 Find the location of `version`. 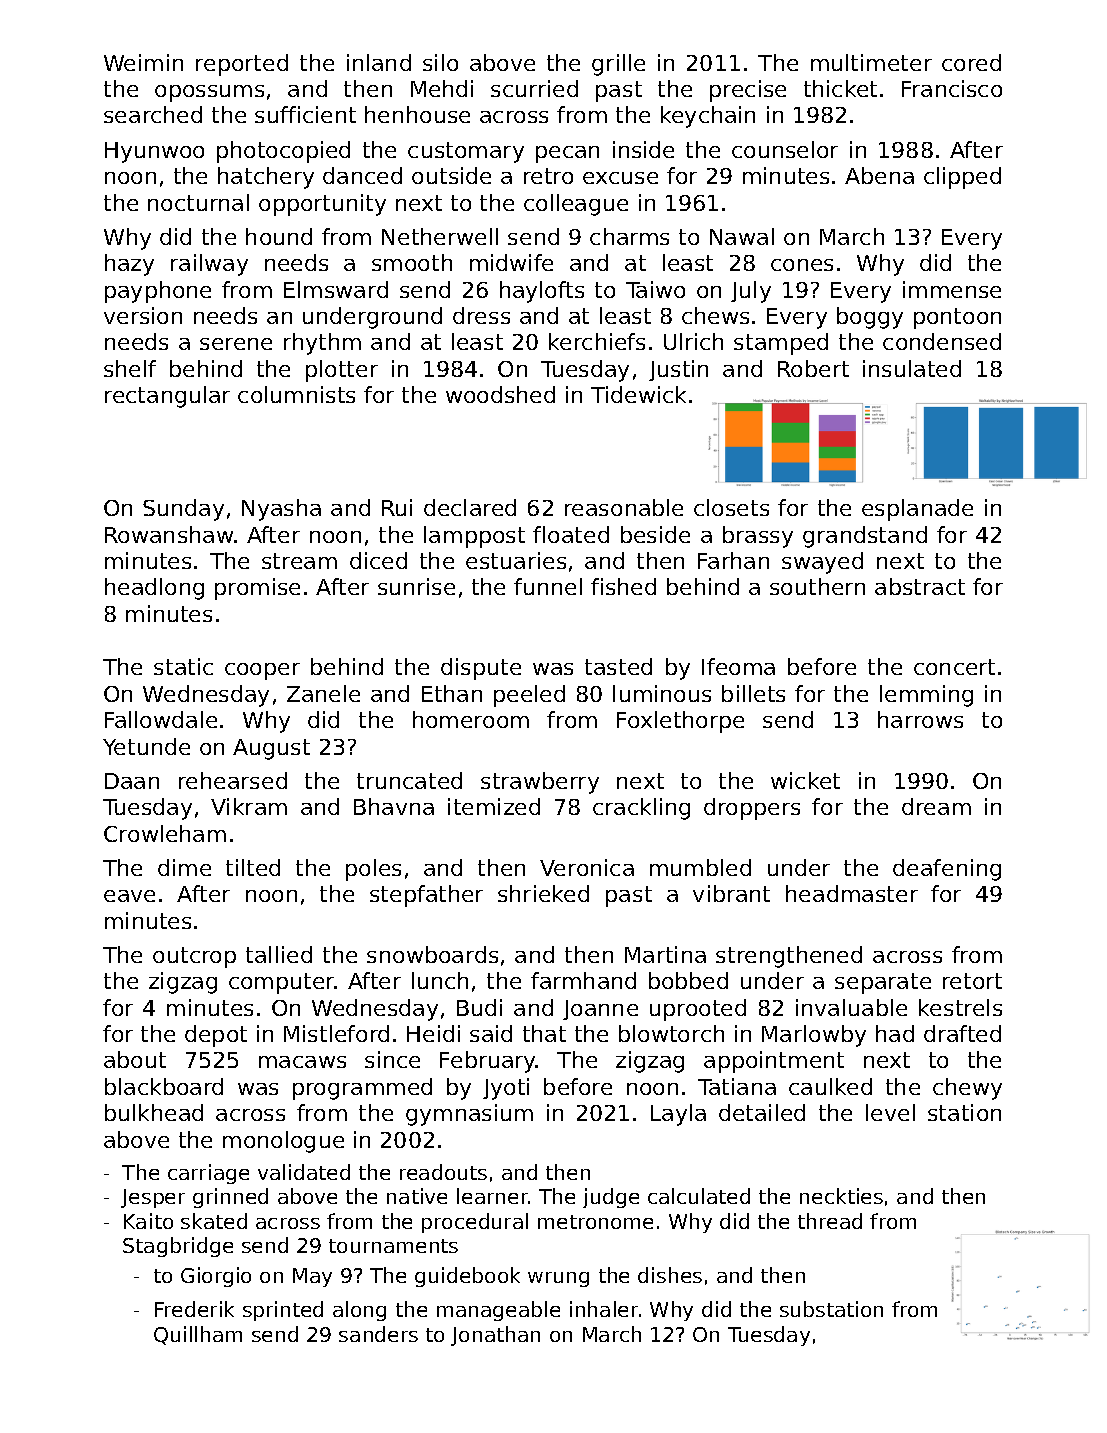

version is located at coordinates (143, 315).
